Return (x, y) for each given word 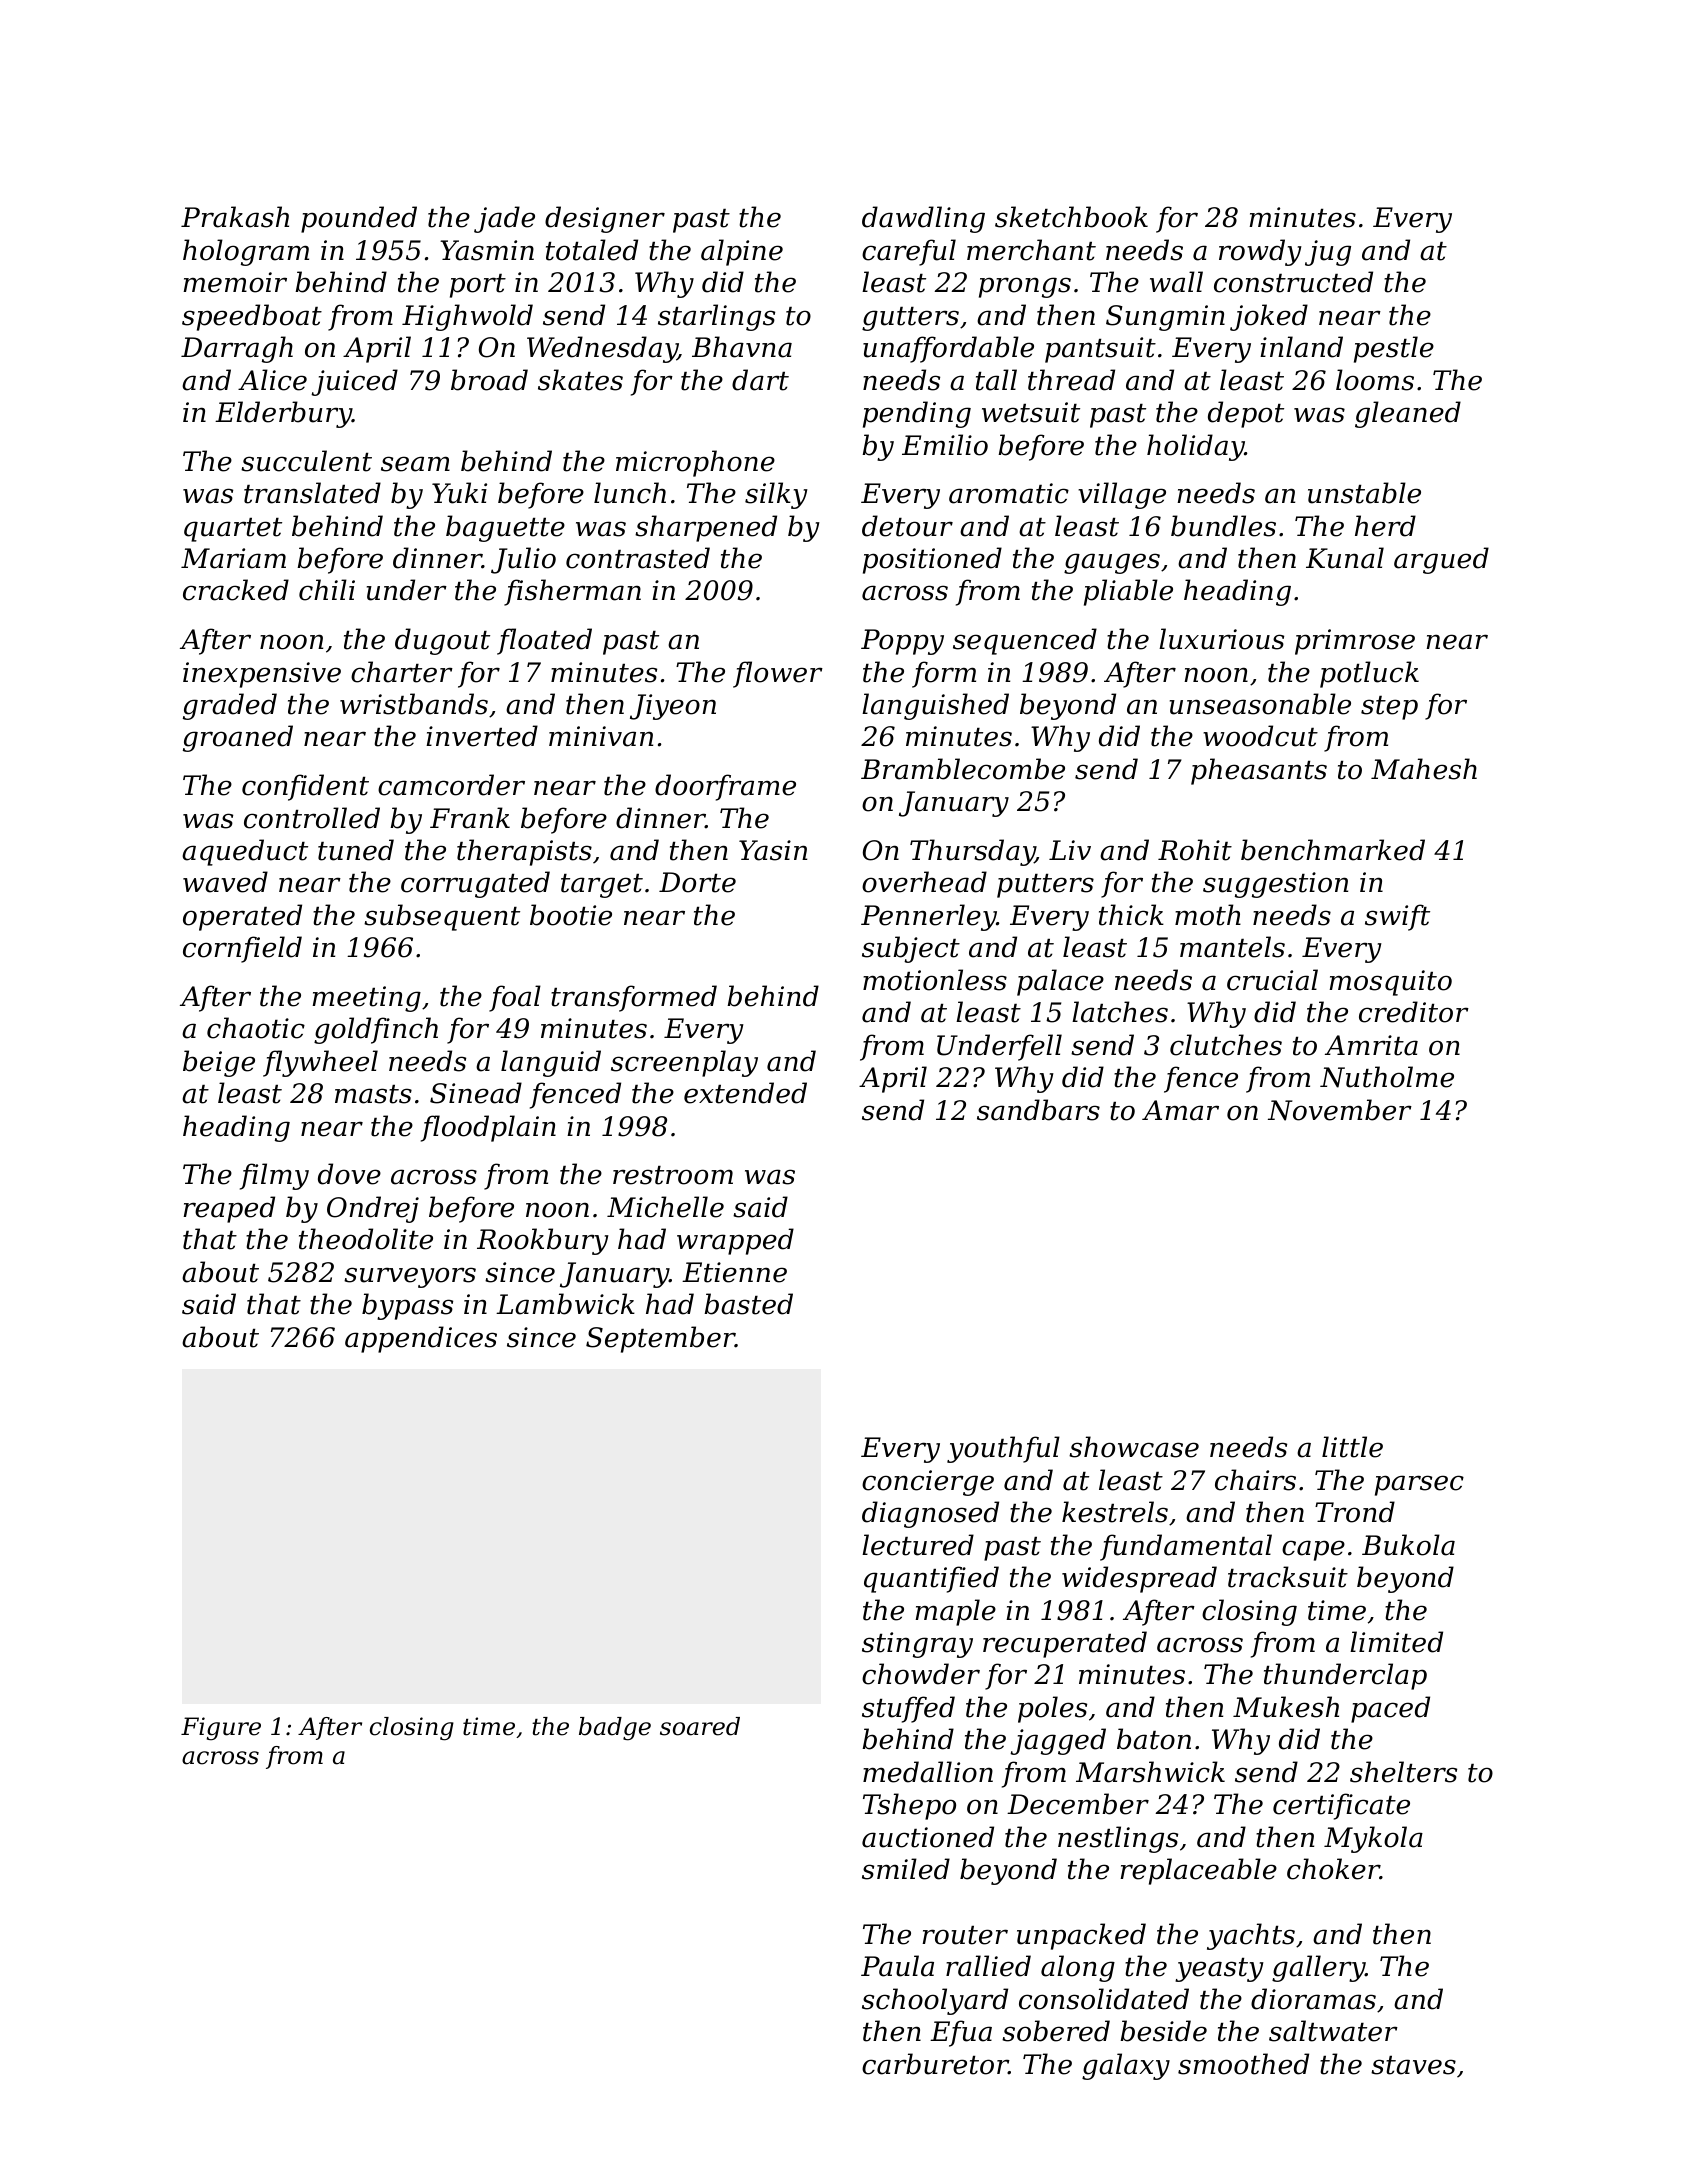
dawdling (923, 219)
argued (1441, 560)
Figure (221, 1729)
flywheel (320, 1063)
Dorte (697, 882)
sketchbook (1071, 217)
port (478, 286)
